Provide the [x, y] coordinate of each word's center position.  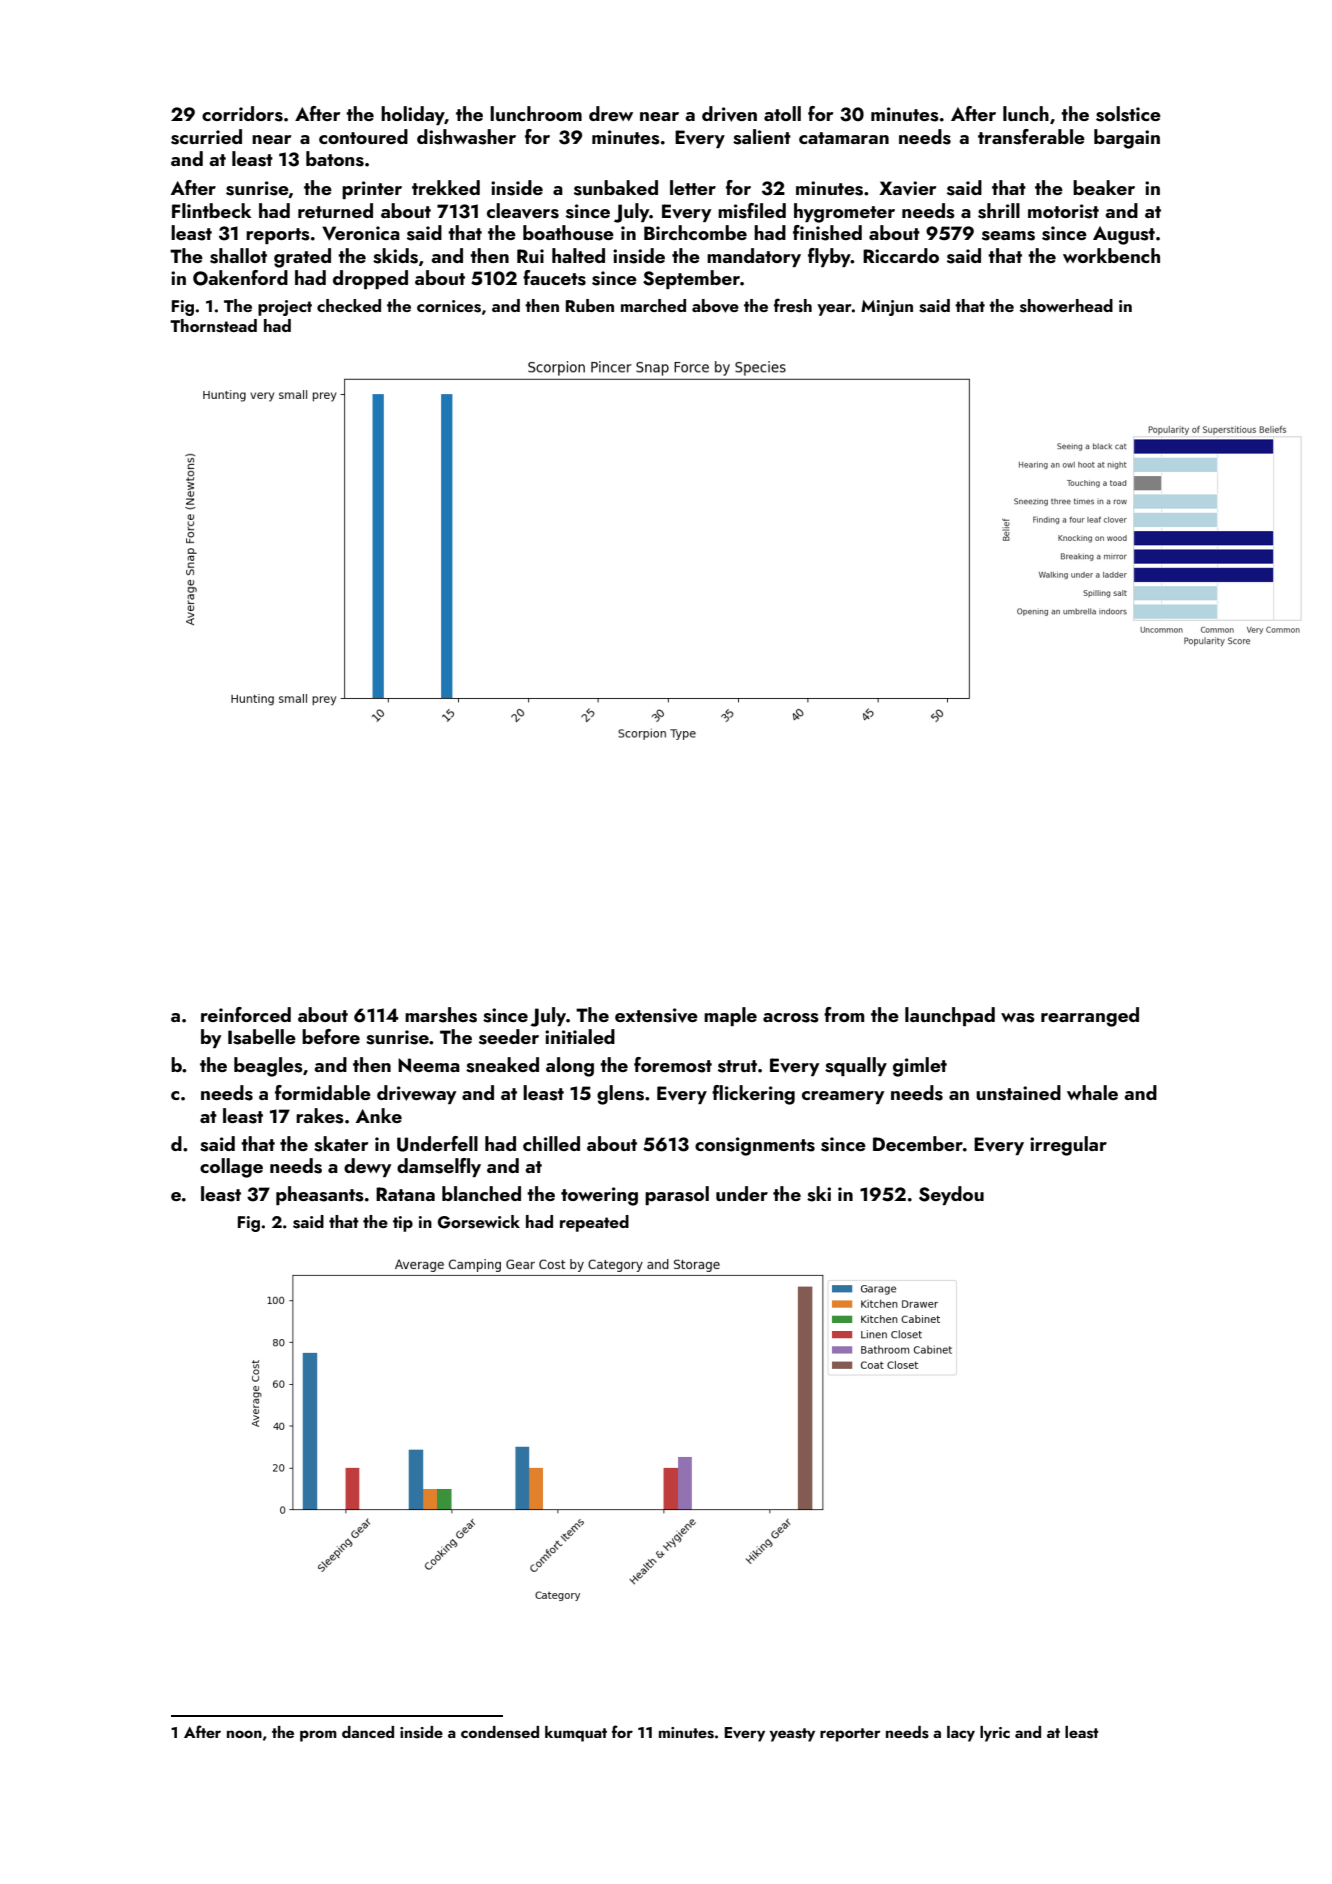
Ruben [590, 305]
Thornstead [213, 326]
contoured [363, 136]
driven [729, 114]
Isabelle [262, 1037]
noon [244, 1734]
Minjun [887, 308]
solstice [1128, 114]
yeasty [792, 1735]
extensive [656, 1015]
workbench [1111, 255]
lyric [995, 1734]
